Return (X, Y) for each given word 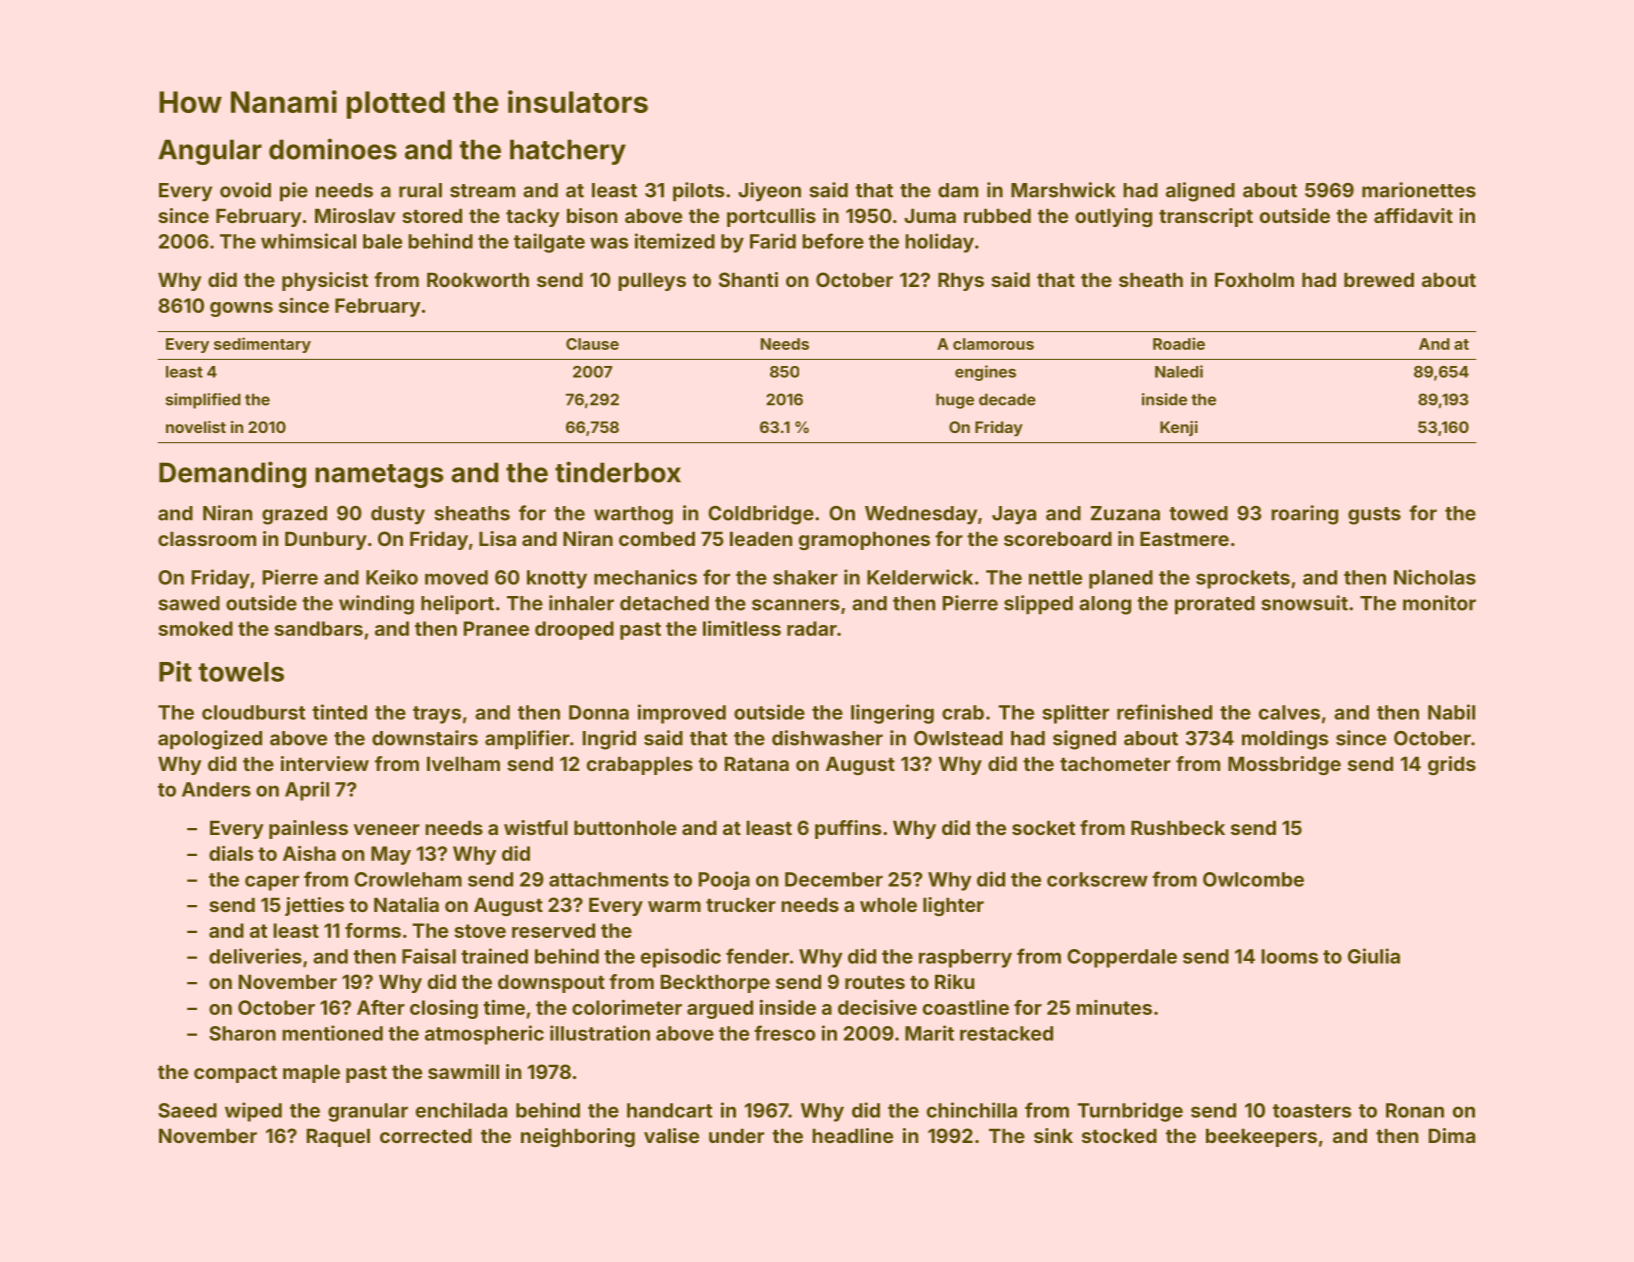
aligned (1200, 192)
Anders (216, 789)
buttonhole (625, 828)
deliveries (255, 956)
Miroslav (355, 215)
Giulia (1374, 956)
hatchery (568, 152)
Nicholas (1435, 577)
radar (812, 628)
